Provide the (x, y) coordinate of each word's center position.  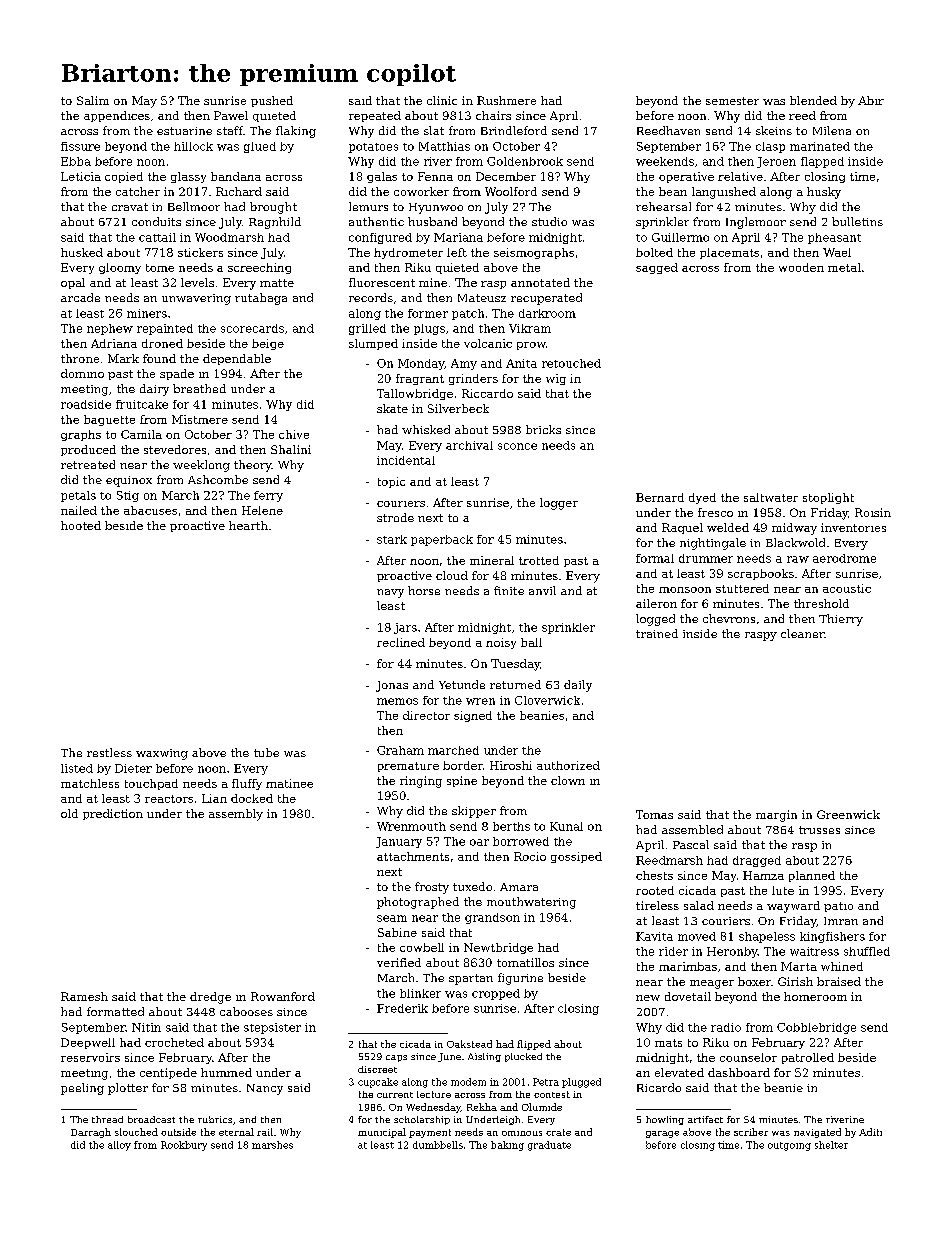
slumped (373, 344)
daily (578, 686)
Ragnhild (275, 223)
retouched (571, 363)
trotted (539, 560)
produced (88, 450)
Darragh (91, 1133)
